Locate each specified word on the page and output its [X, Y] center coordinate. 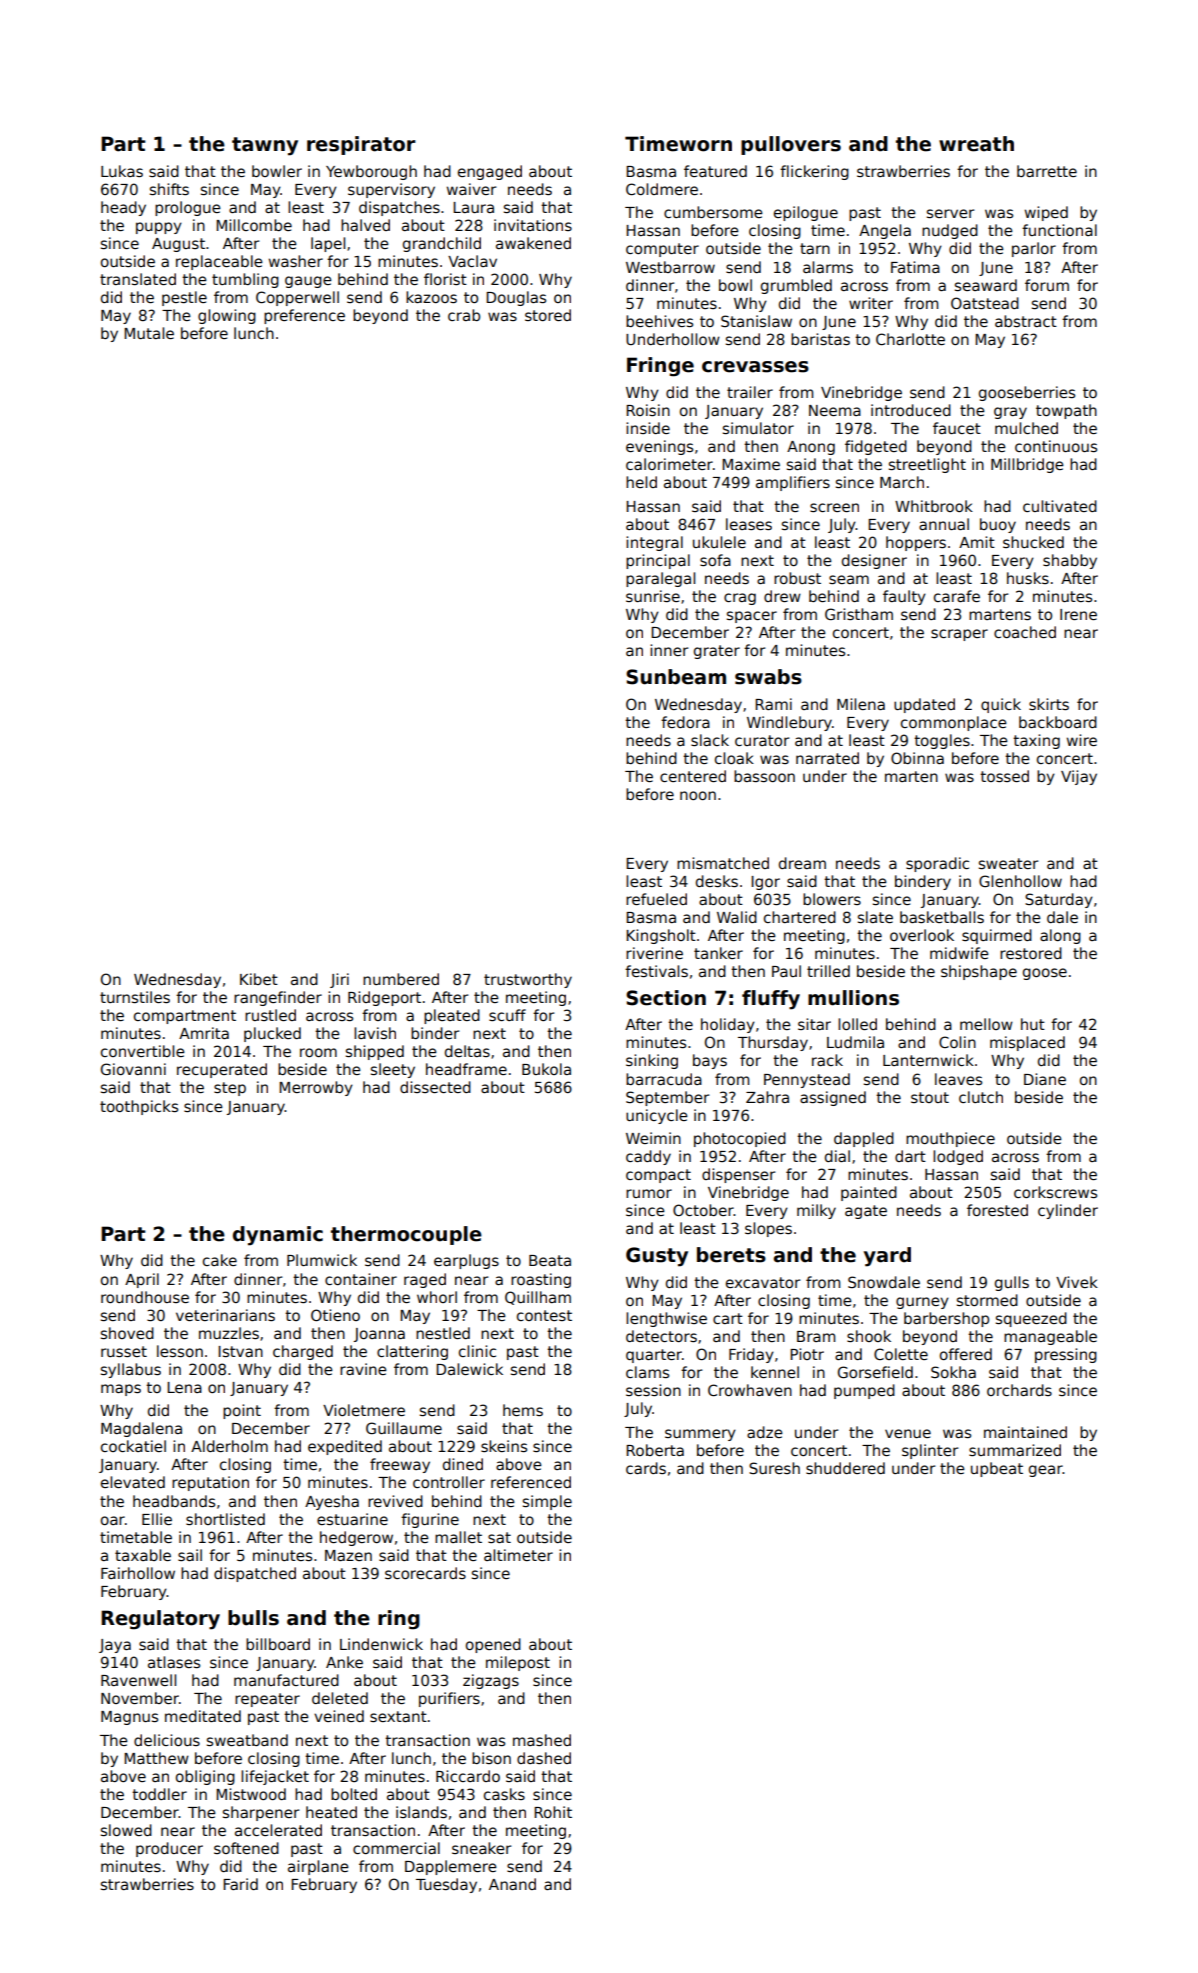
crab [464, 315]
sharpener [261, 1813]
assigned [833, 1098]
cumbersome [713, 212]
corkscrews [1055, 1192]
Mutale [149, 333]
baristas [820, 339]
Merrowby [316, 1088]
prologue [188, 208]
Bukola [546, 1069]
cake [220, 1260]
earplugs [466, 1261]
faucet [957, 428]
